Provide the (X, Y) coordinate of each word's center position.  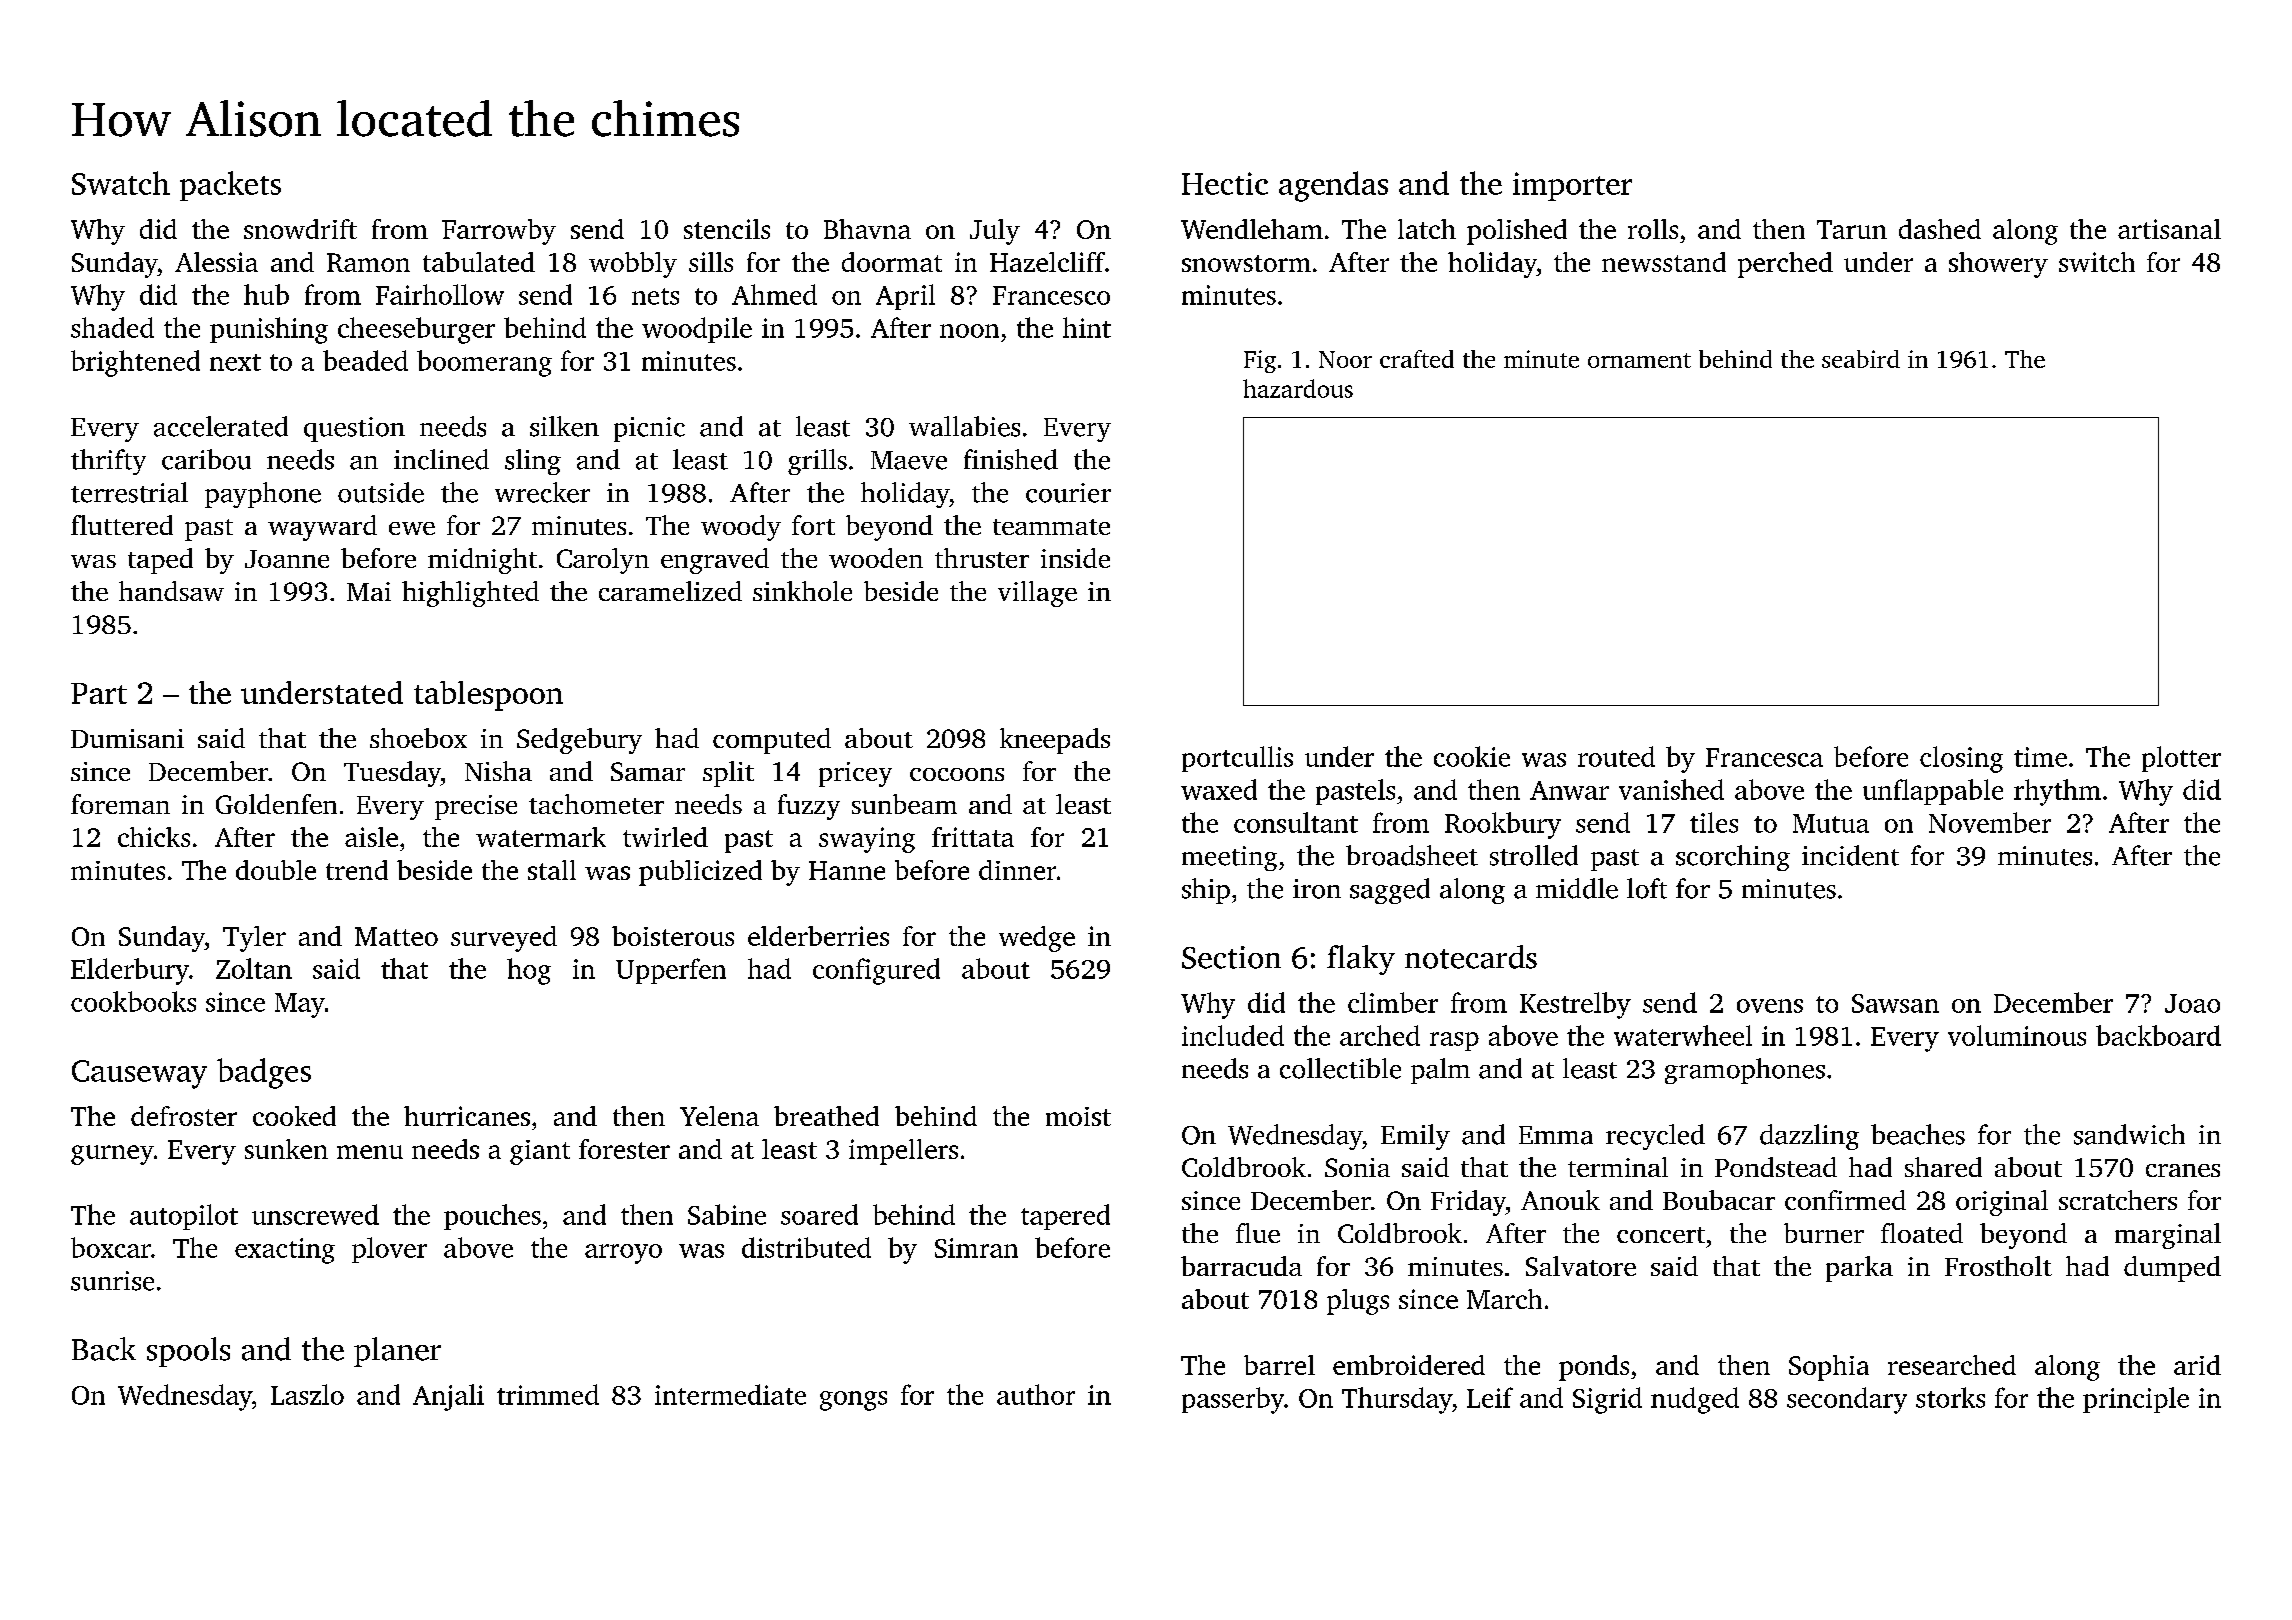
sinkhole (802, 591)
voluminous (2017, 1035)
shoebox (418, 738)
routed (1616, 756)
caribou (206, 459)
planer (397, 1352)
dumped (2172, 1269)
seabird (1861, 359)
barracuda (1241, 1266)
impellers (903, 1152)
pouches (492, 1217)
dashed (1940, 229)
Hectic (1225, 183)
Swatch (121, 183)
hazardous (1298, 388)
